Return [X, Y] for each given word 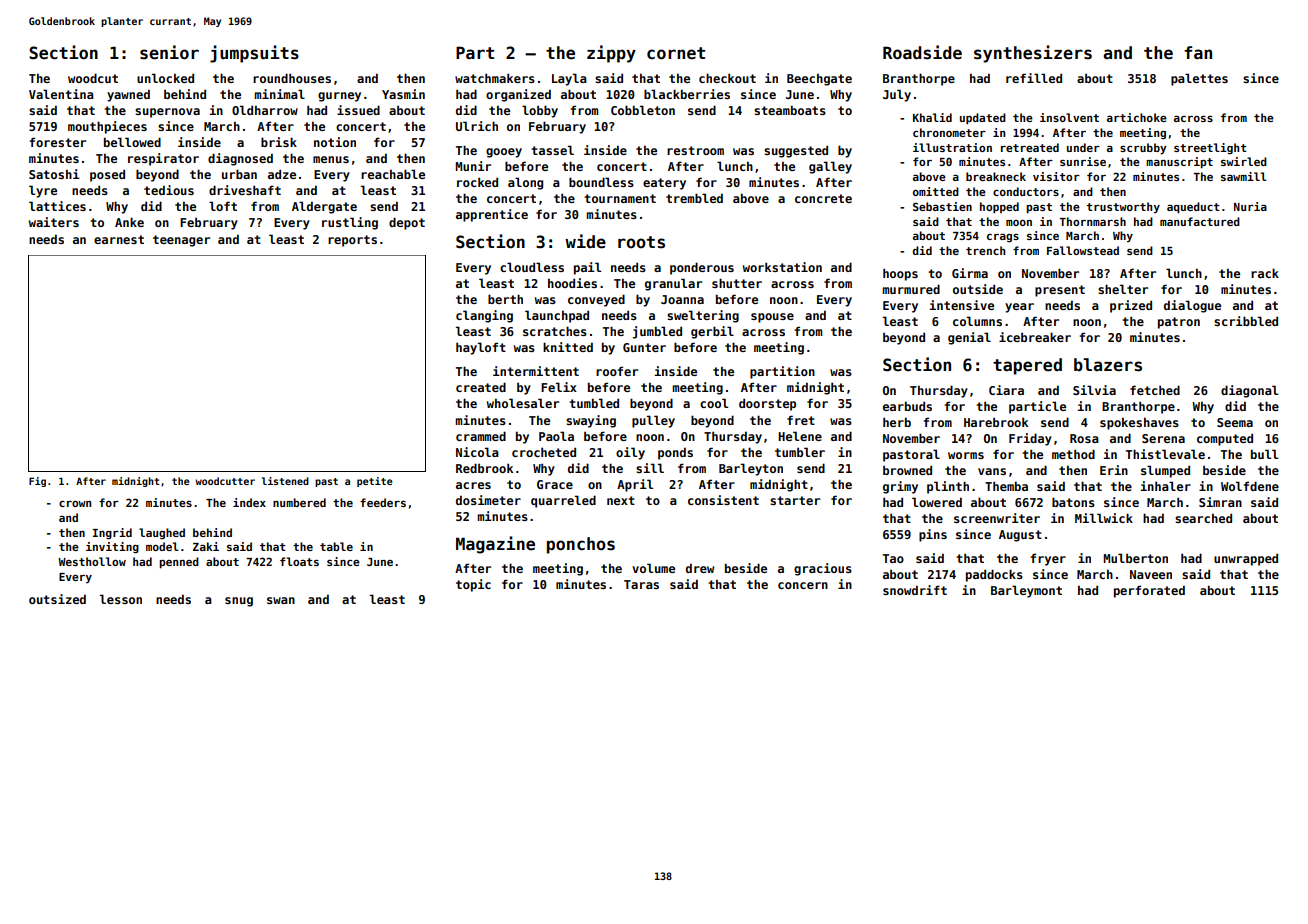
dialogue [1192, 306]
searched [1203, 518]
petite [375, 482]
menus [331, 159]
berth [505, 299]
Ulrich [477, 126]
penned [179, 563]
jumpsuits [254, 54]
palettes [1199, 79]
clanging [484, 316]
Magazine [495, 545]
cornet [676, 53]
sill [650, 468]
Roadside [922, 52]
